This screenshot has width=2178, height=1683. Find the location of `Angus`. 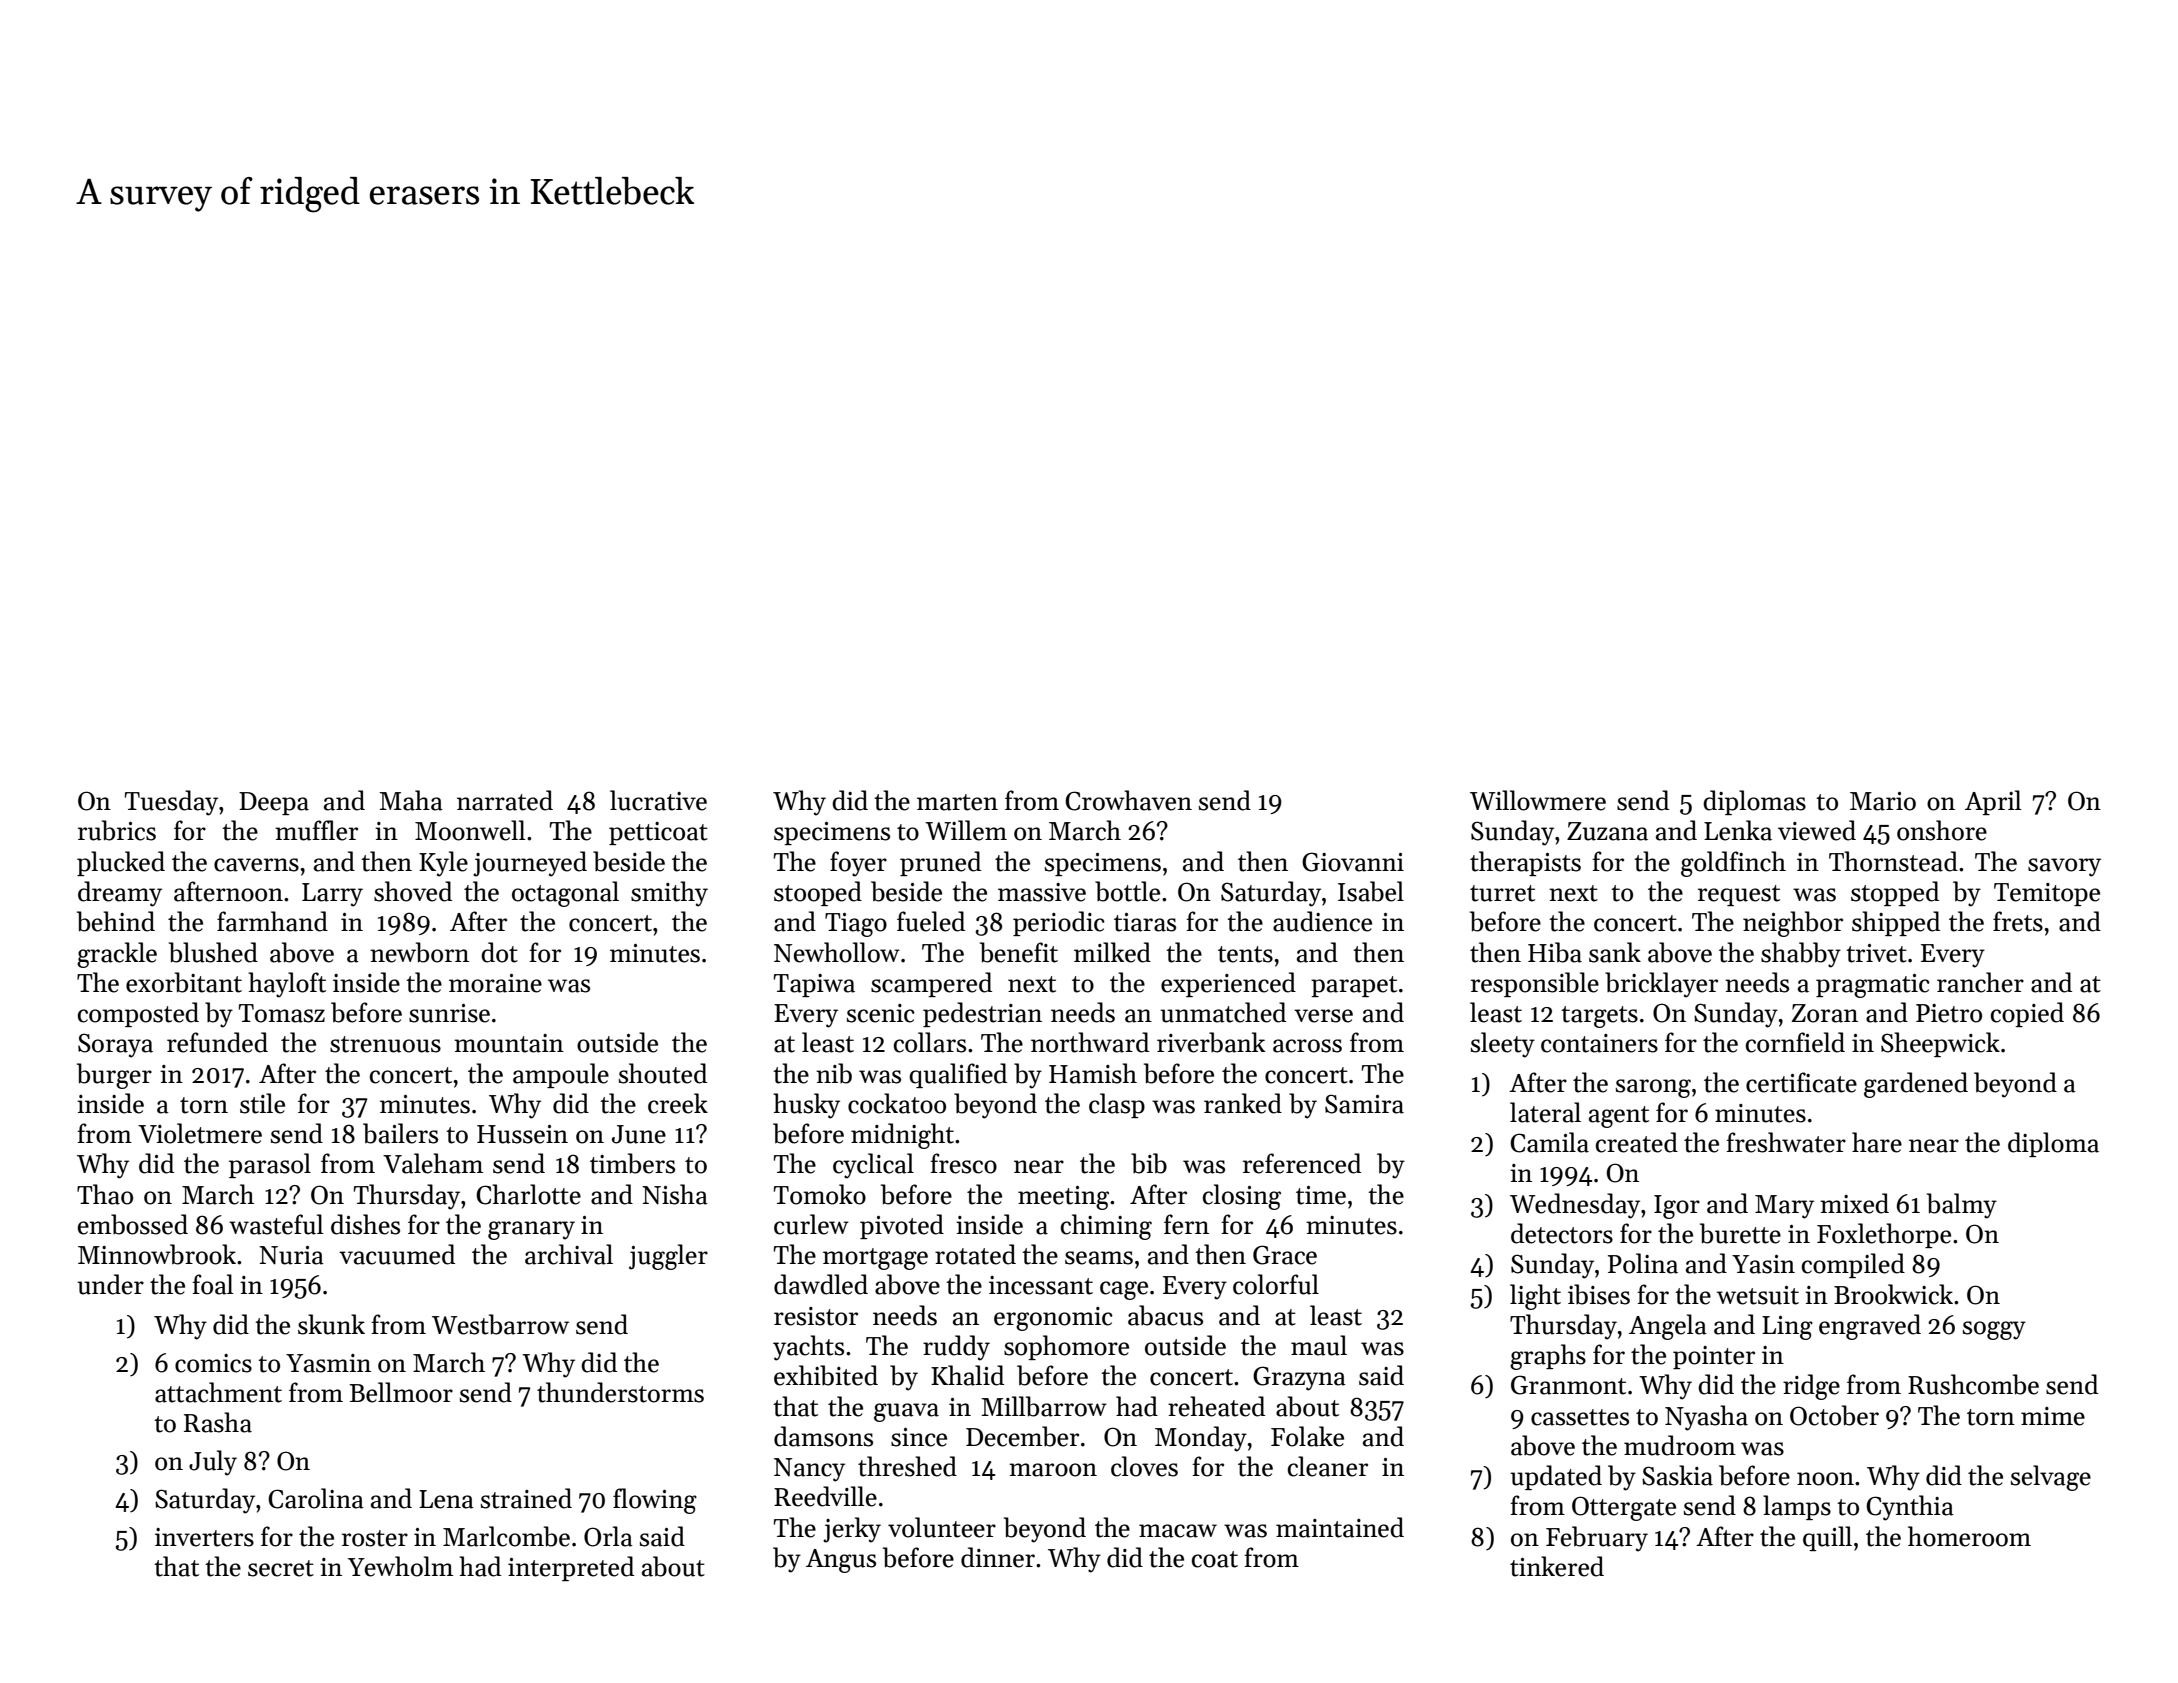

Angus is located at coordinates (841, 1561).
